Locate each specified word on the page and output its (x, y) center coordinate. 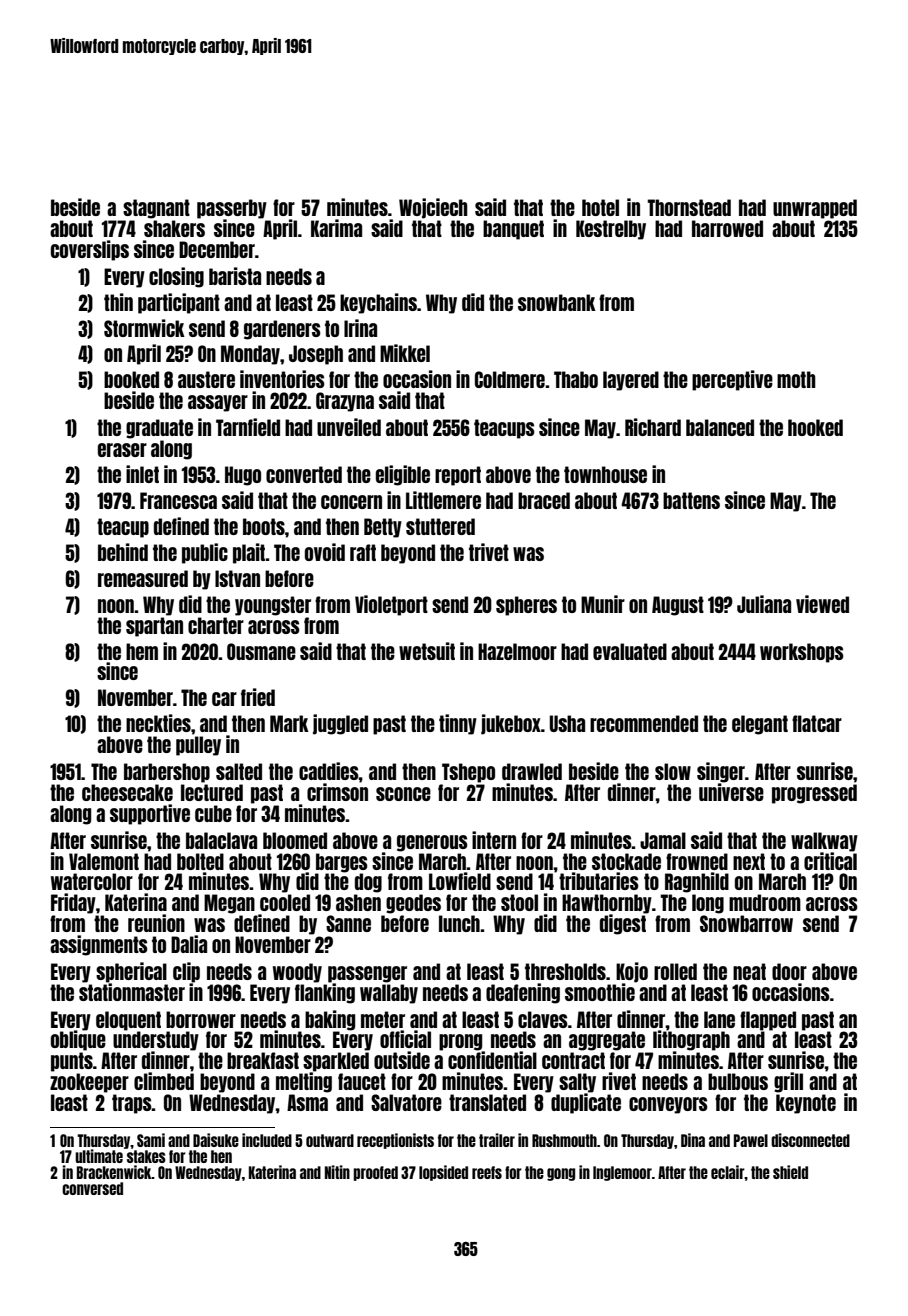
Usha (567, 723)
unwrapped (815, 209)
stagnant (156, 209)
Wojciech (433, 208)
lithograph (691, 1040)
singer (721, 772)
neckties (158, 723)
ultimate (99, 1156)
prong (460, 1042)
